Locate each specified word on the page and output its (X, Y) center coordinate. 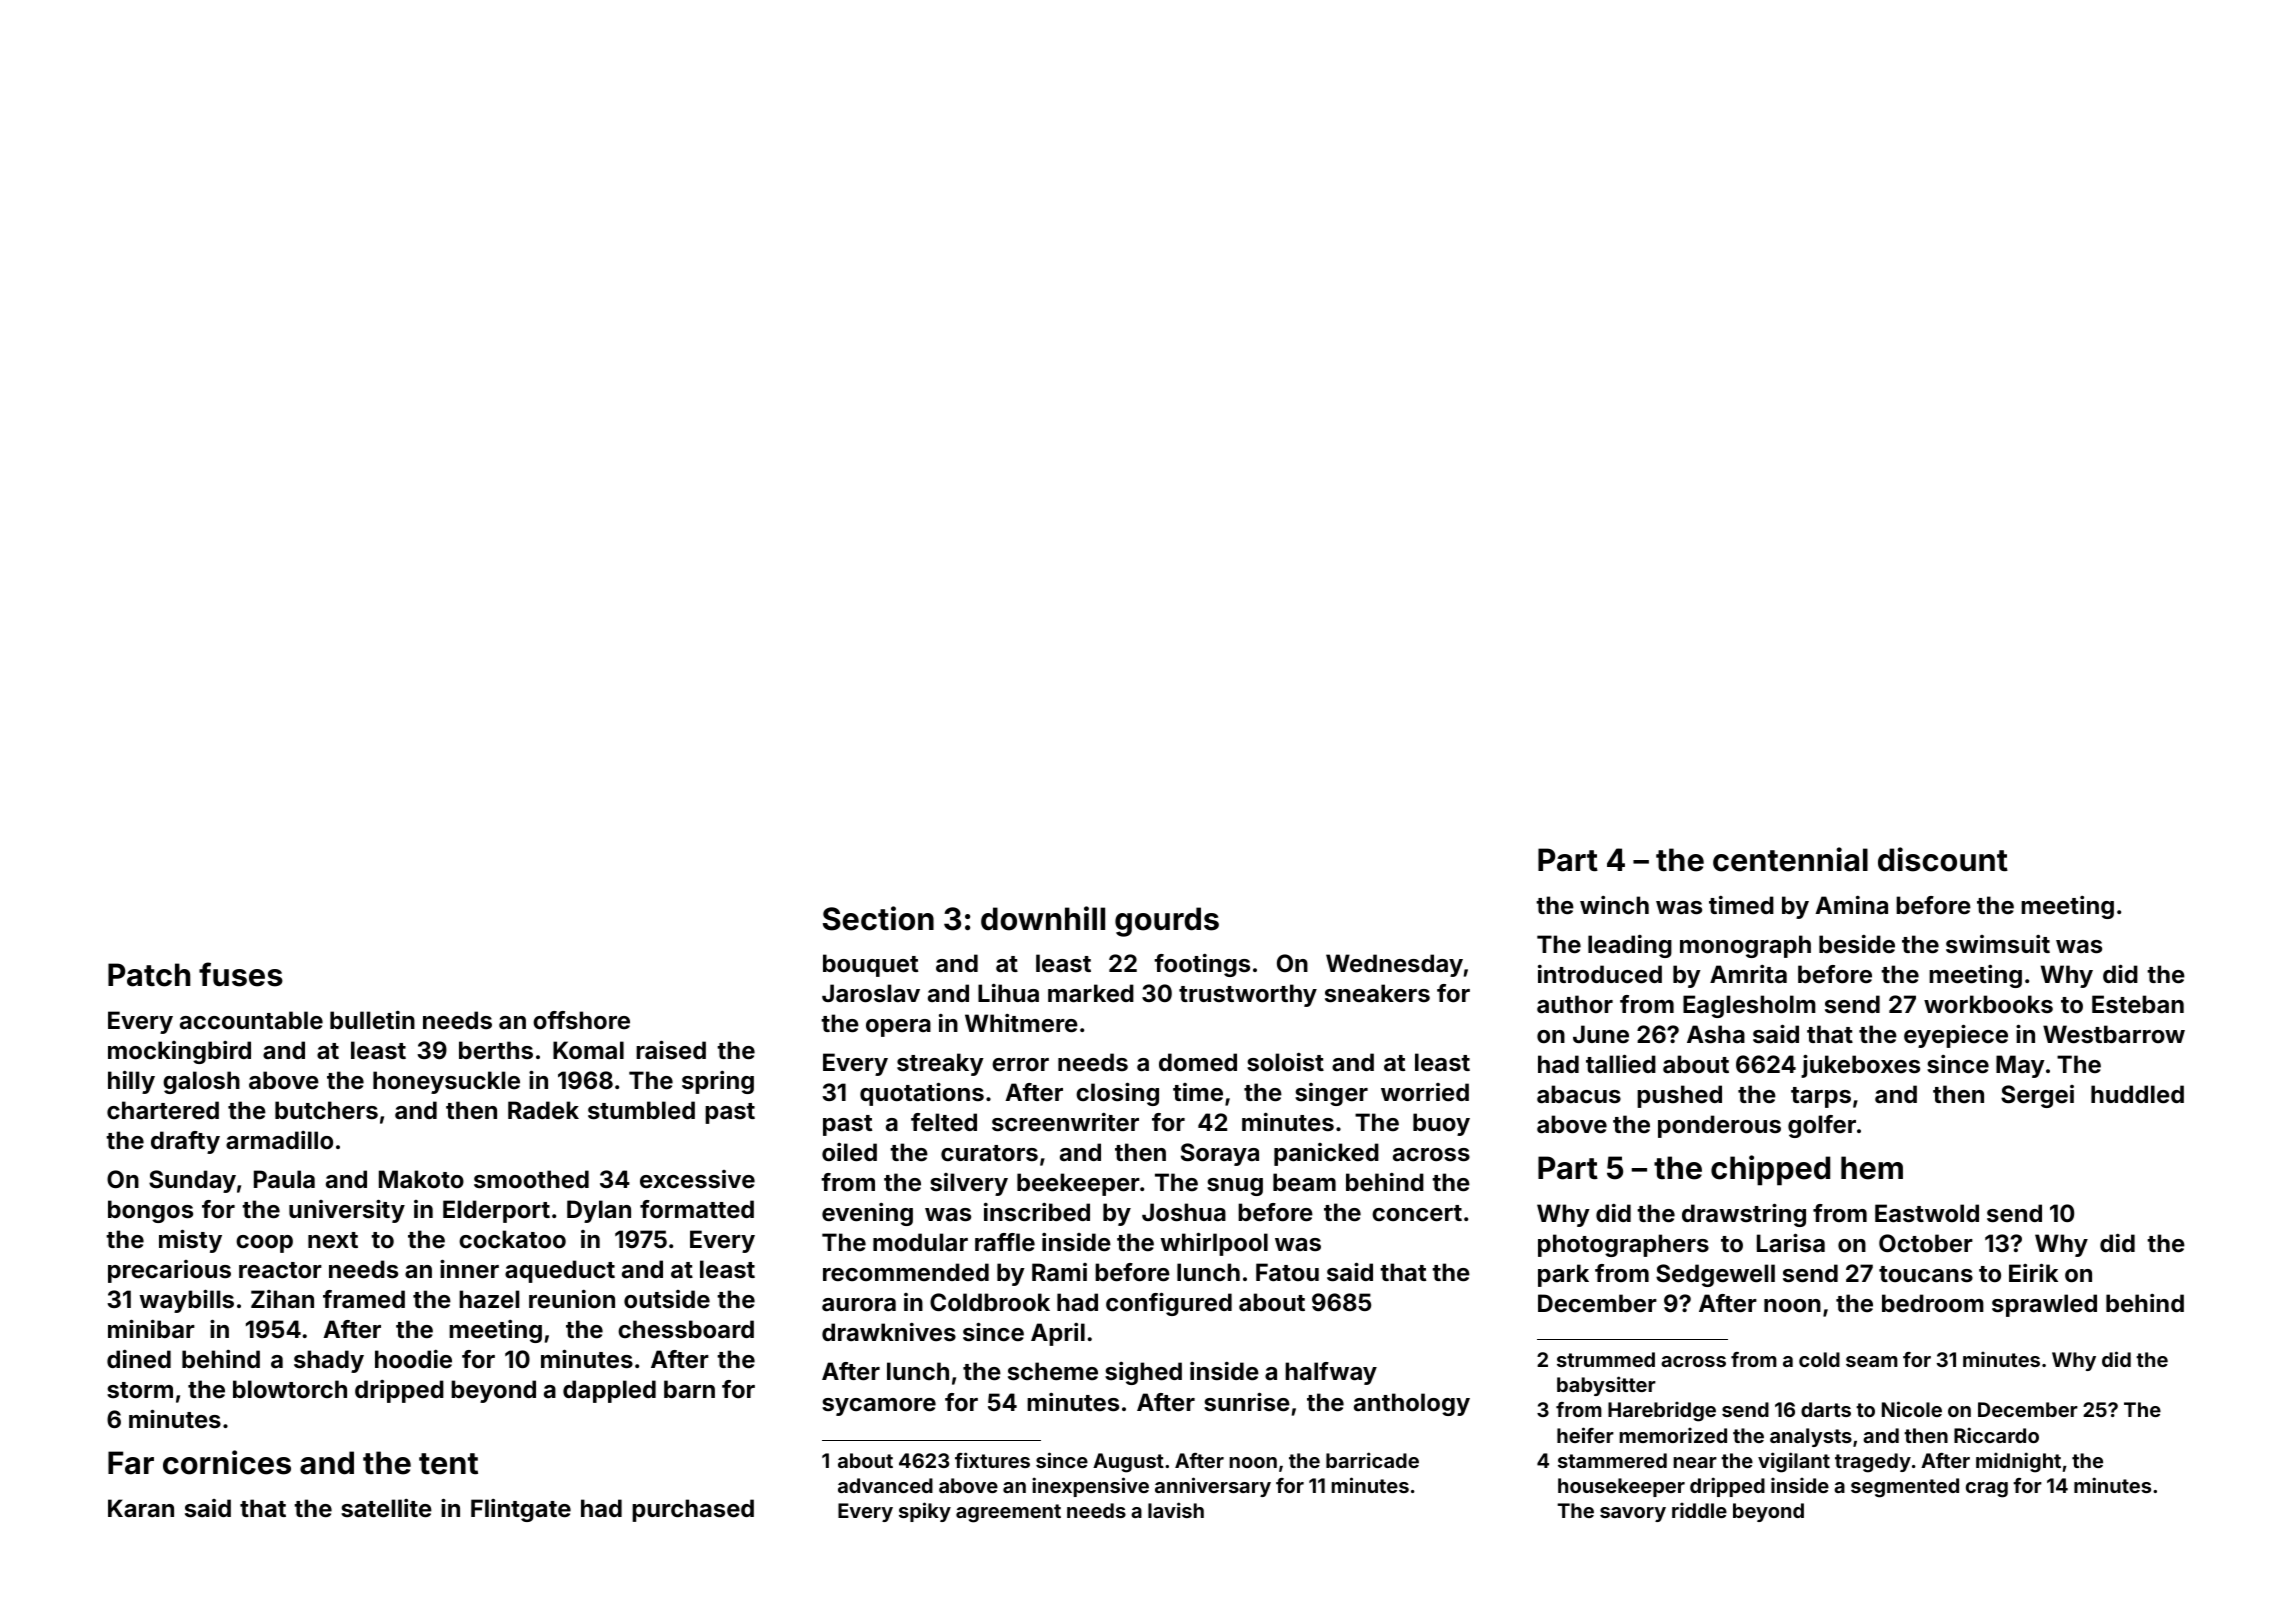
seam (1872, 1361)
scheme (1053, 1371)
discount (1943, 859)
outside (667, 1299)
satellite (386, 1508)
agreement (1008, 1513)
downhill (1043, 918)
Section (878, 918)
